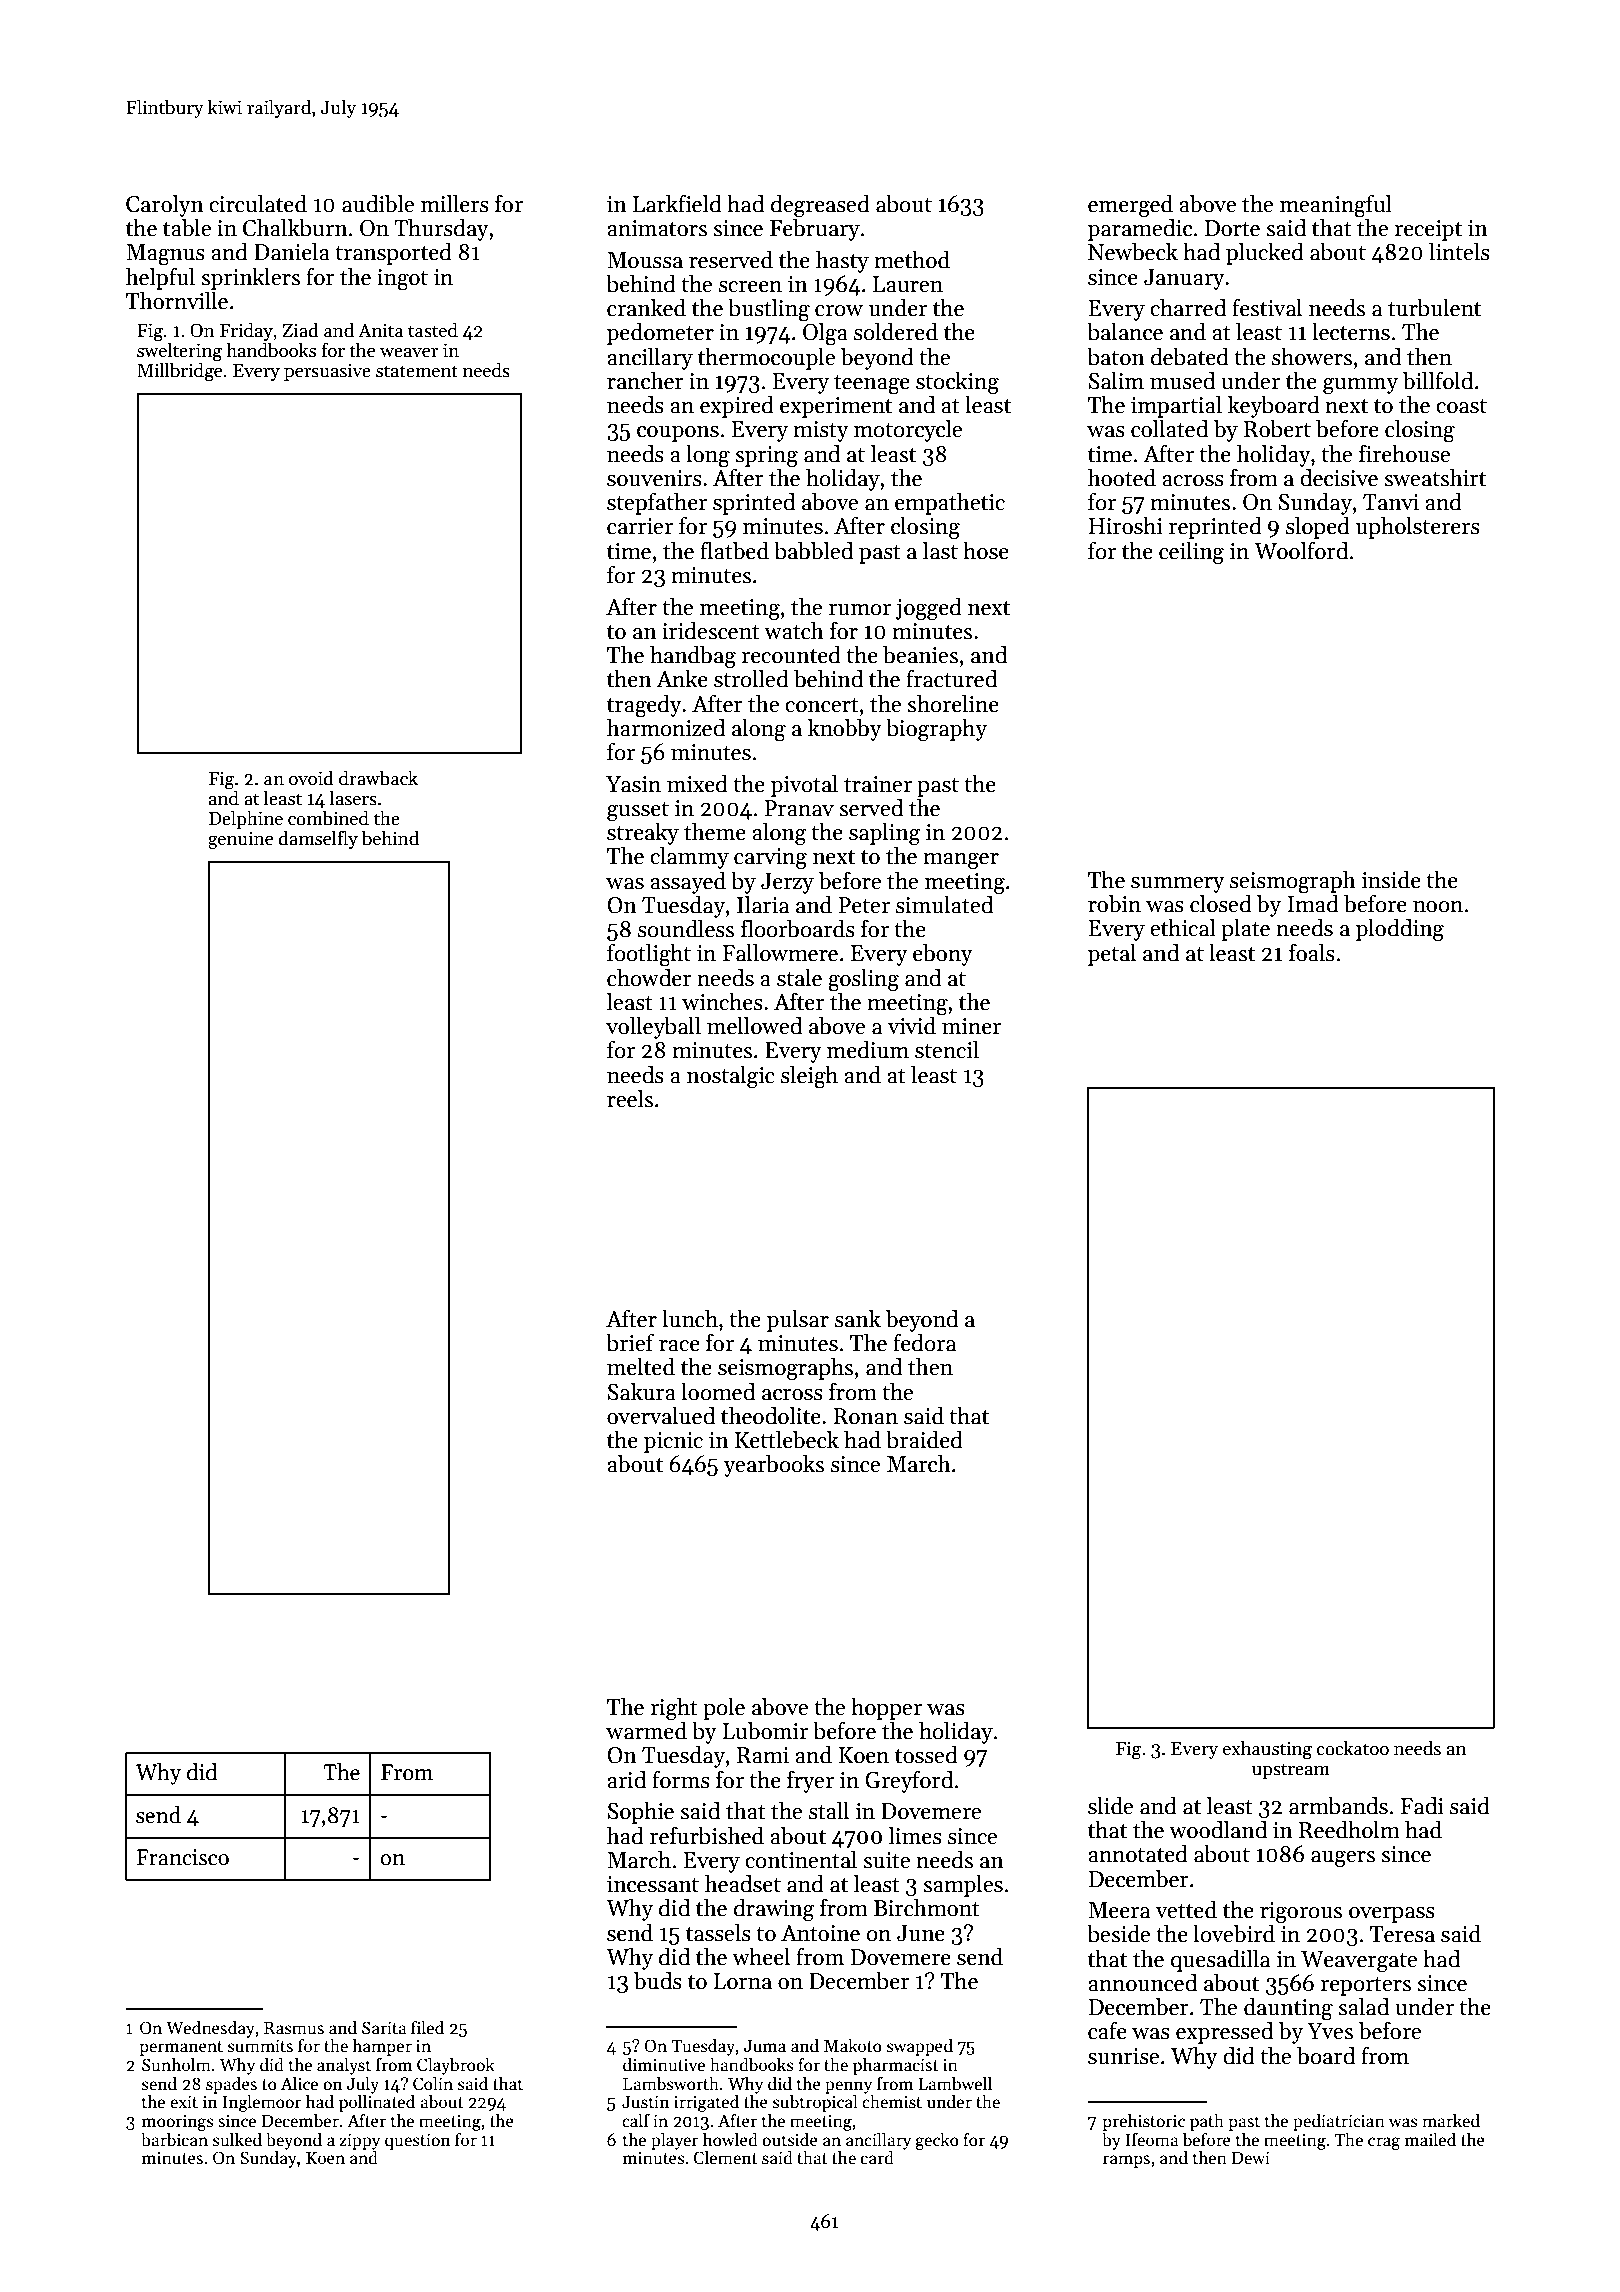 The width and height of the page is (1620, 2292). Describe the element at coordinates (690, 1319) in the page. I see `lunch` at that location.
